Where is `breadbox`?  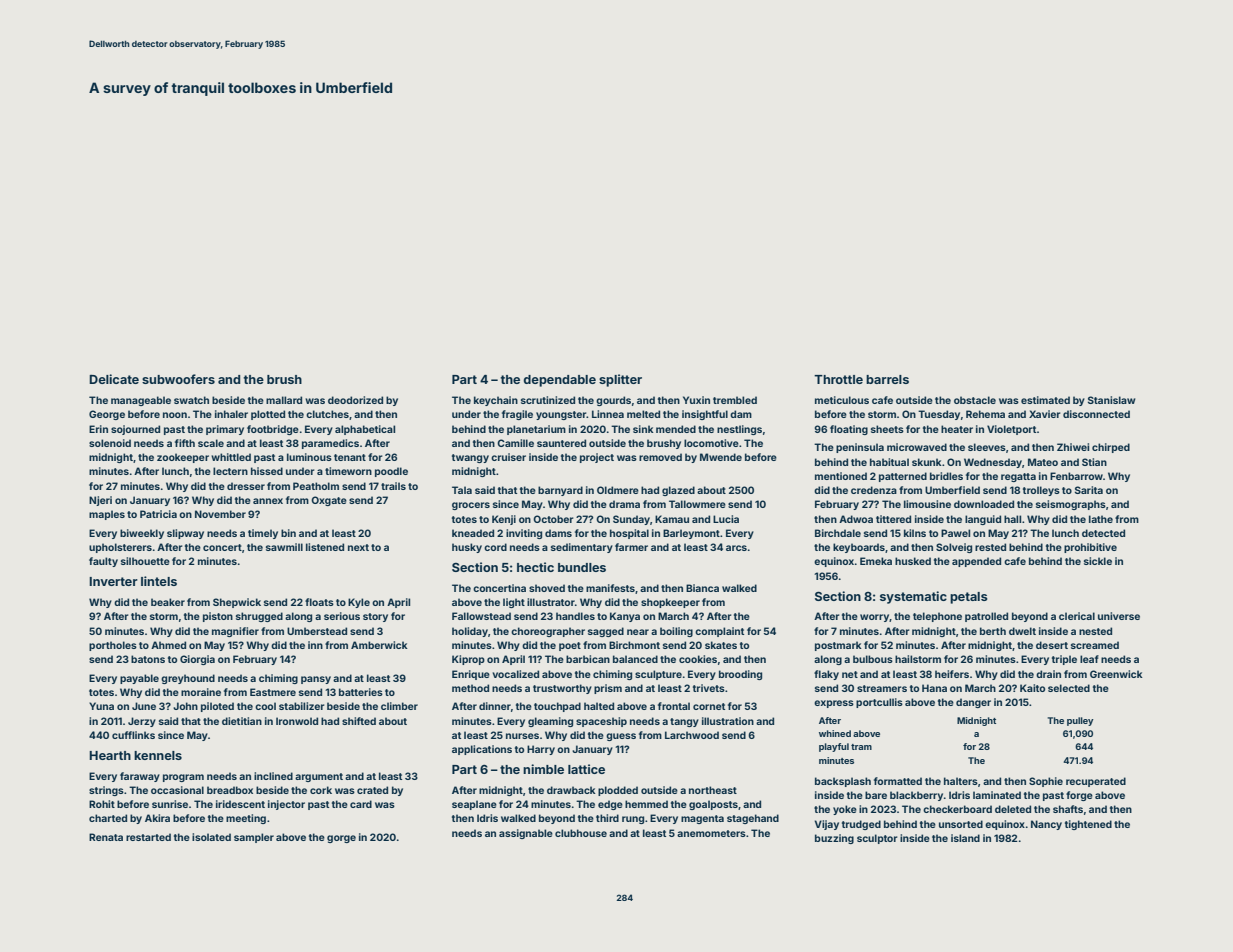
breadbox is located at coordinates (230, 790).
